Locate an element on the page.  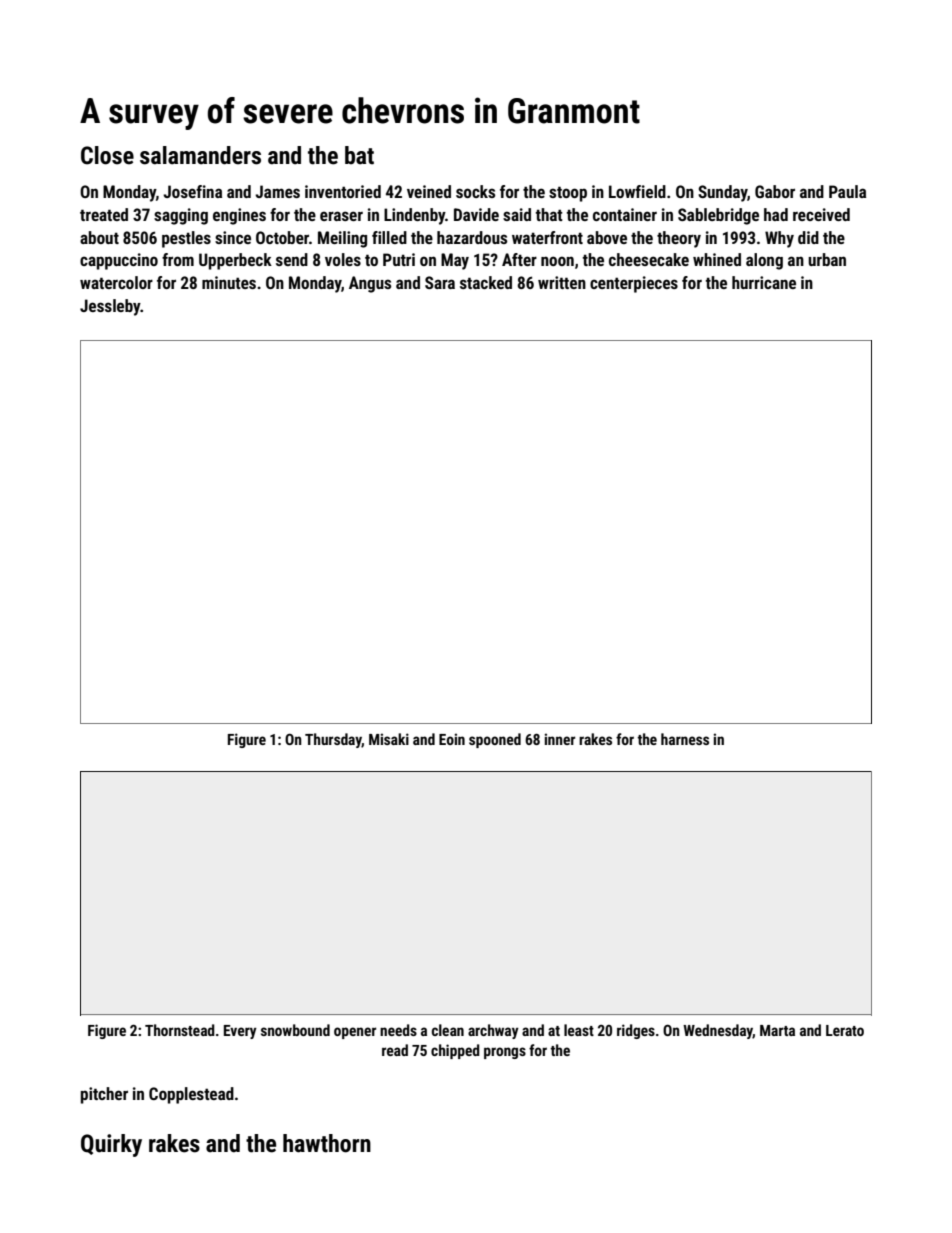
hawthorn is located at coordinates (327, 1143).
